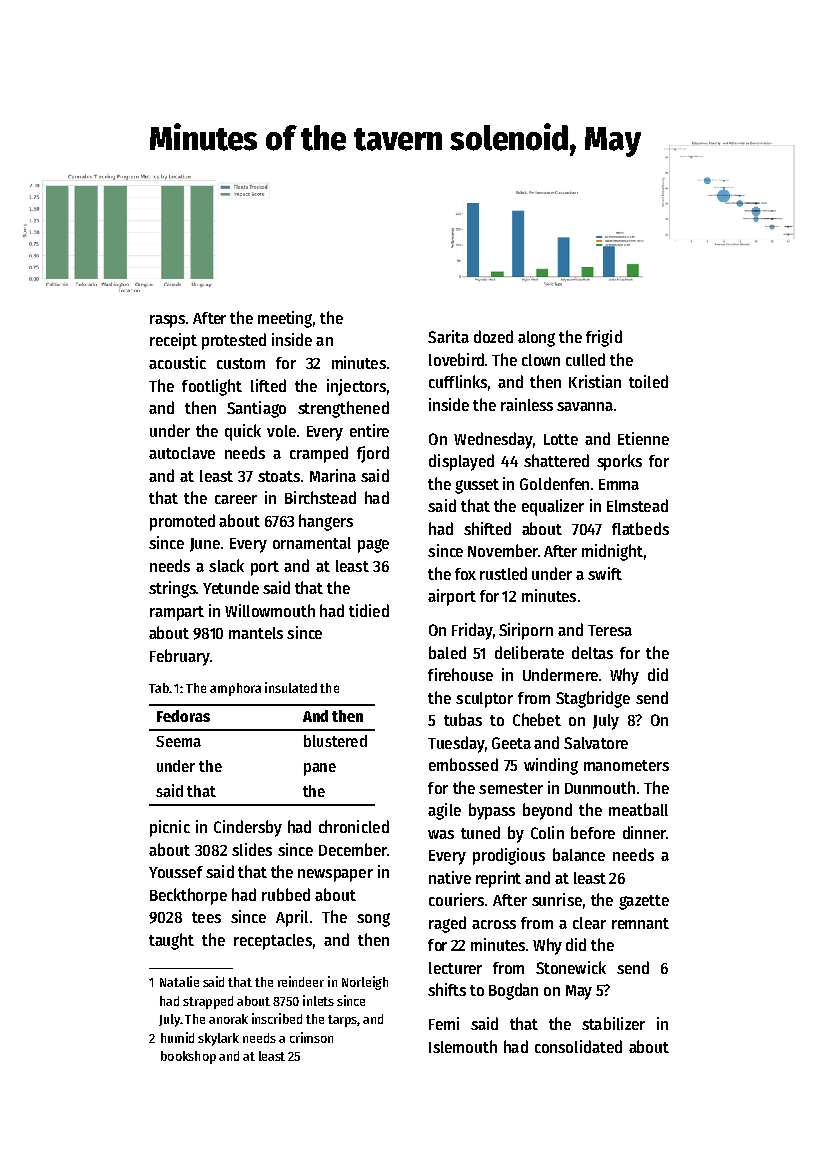 The width and height of the screenshot is (818, 1160). What do you see at coordinates (551, 766) in the screenshot?
I see `winding` at bounding box center [551, 766].
